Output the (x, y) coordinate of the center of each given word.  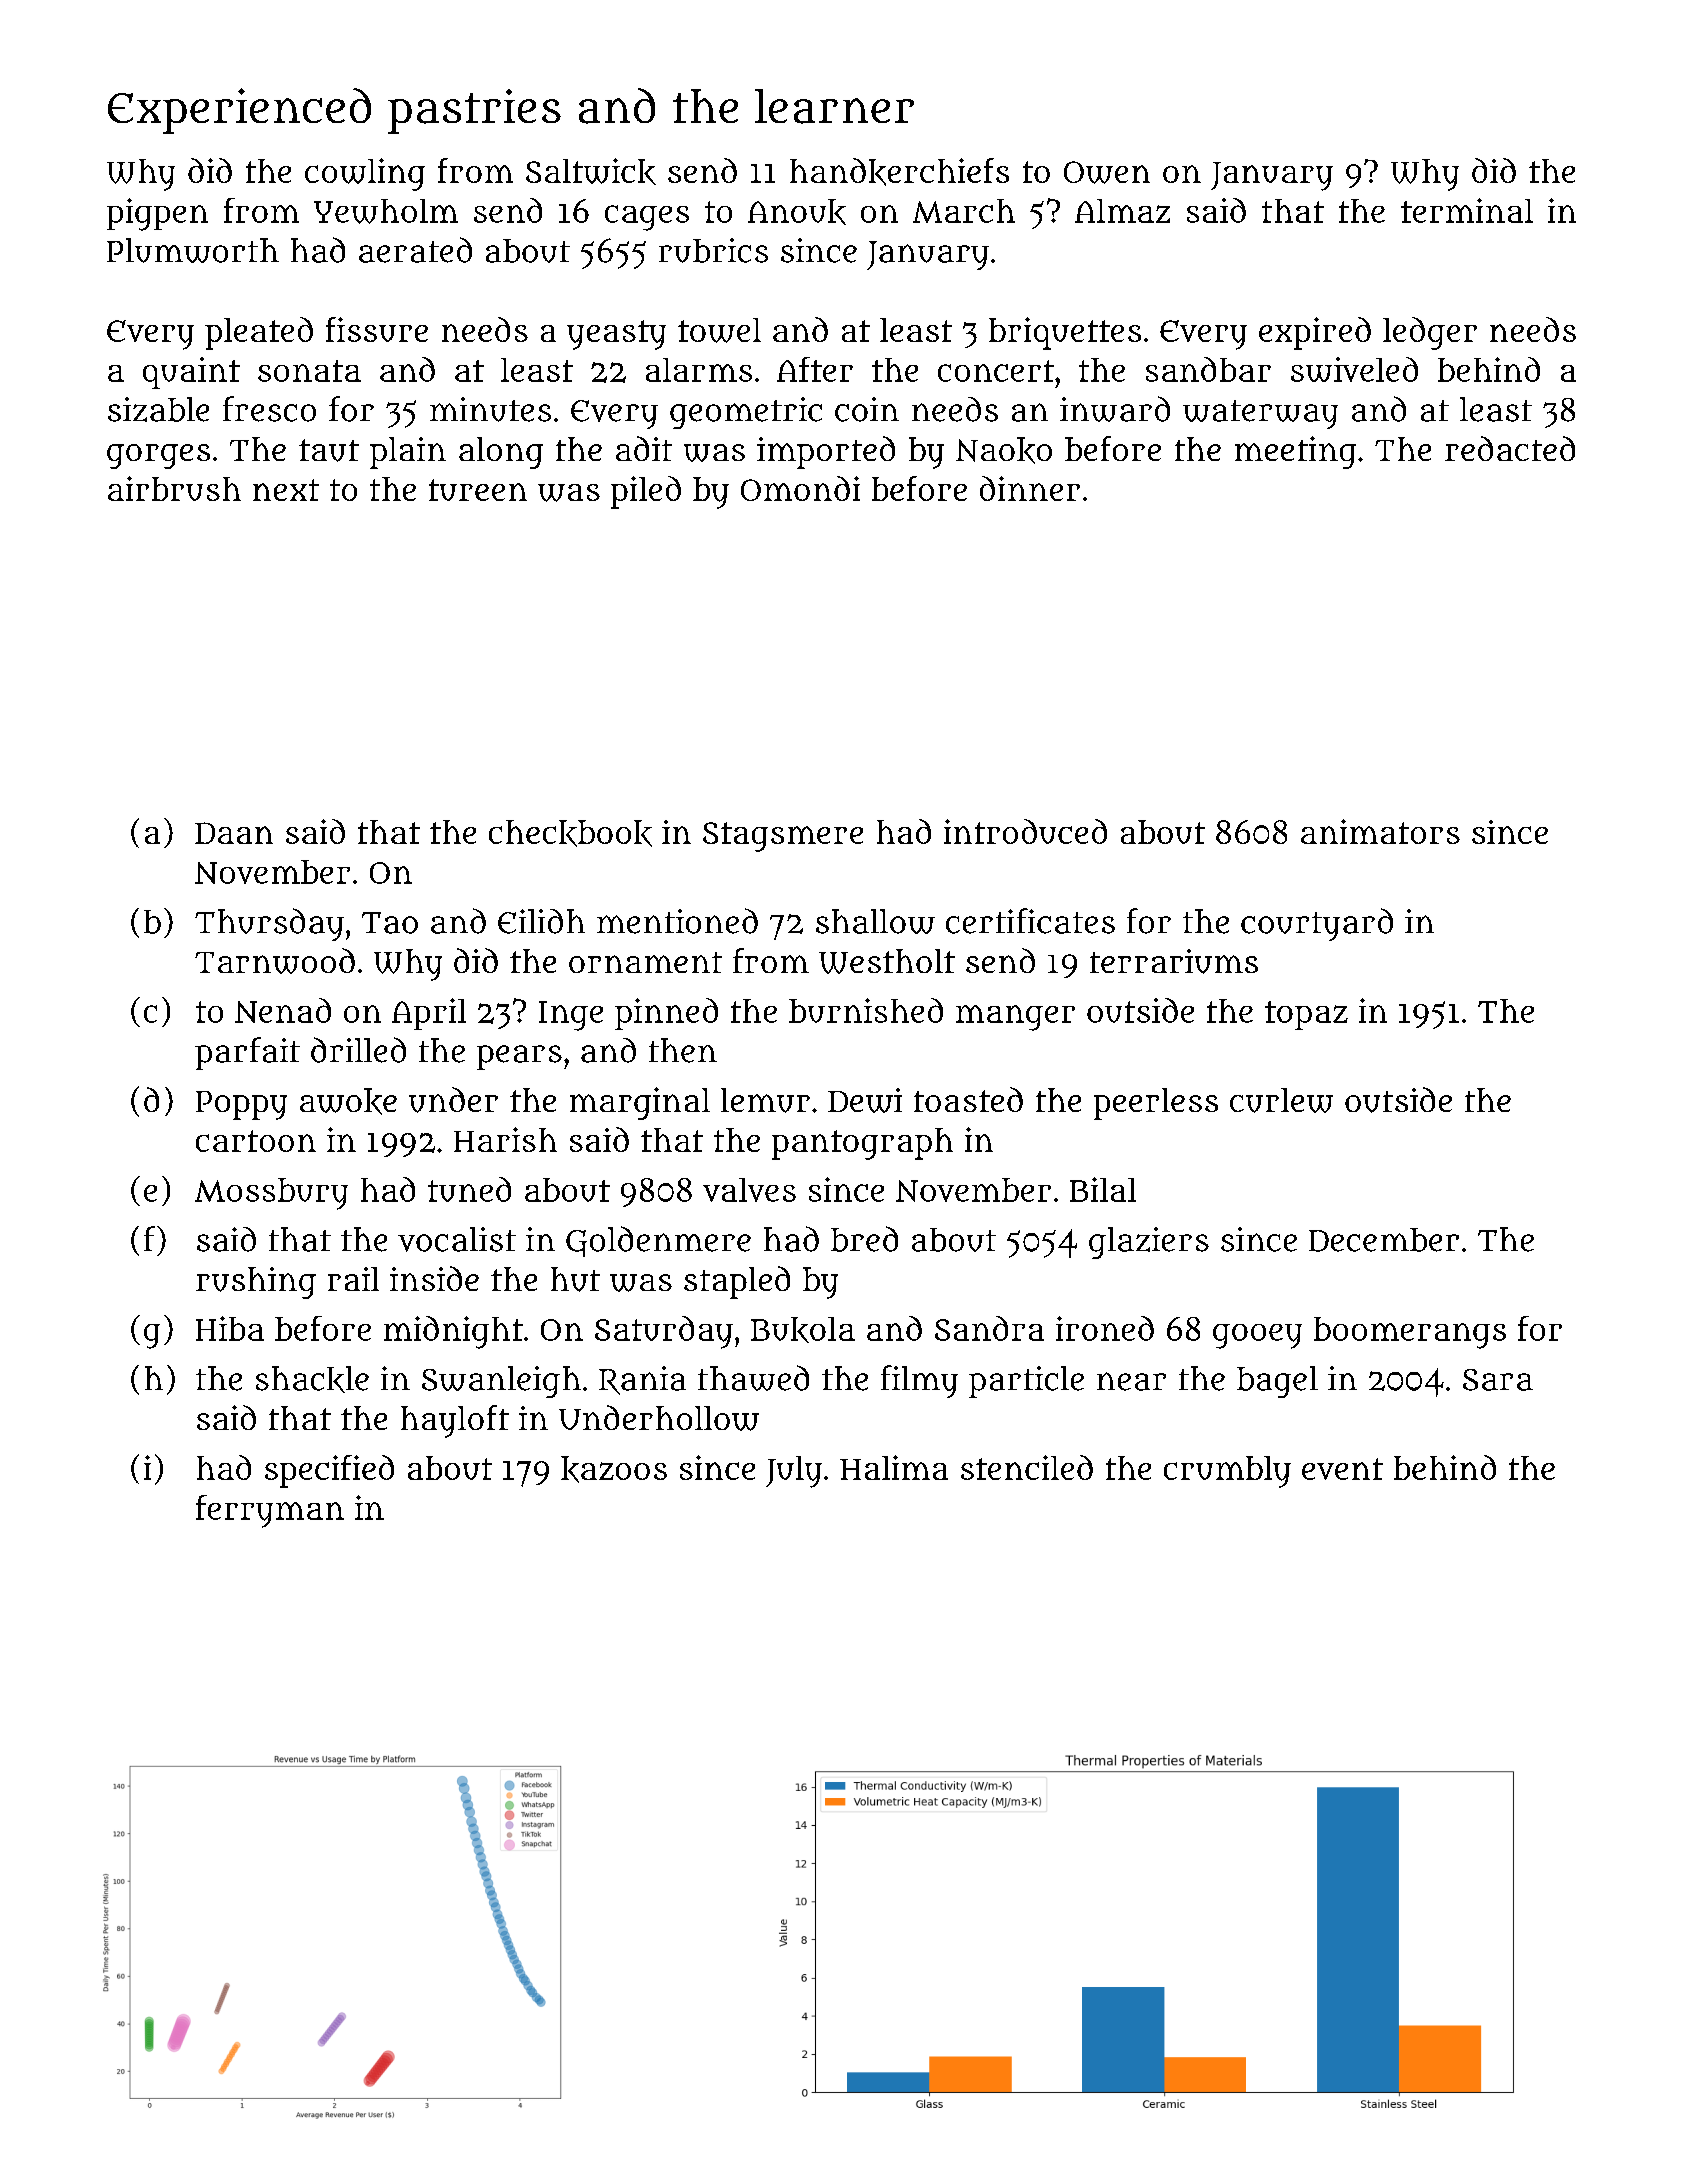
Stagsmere (783, 837)
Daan (234, 833)
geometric (746, 413)
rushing (256, 1283)
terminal (1467, 210)
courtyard (1317, 924)
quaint (191, 373)
